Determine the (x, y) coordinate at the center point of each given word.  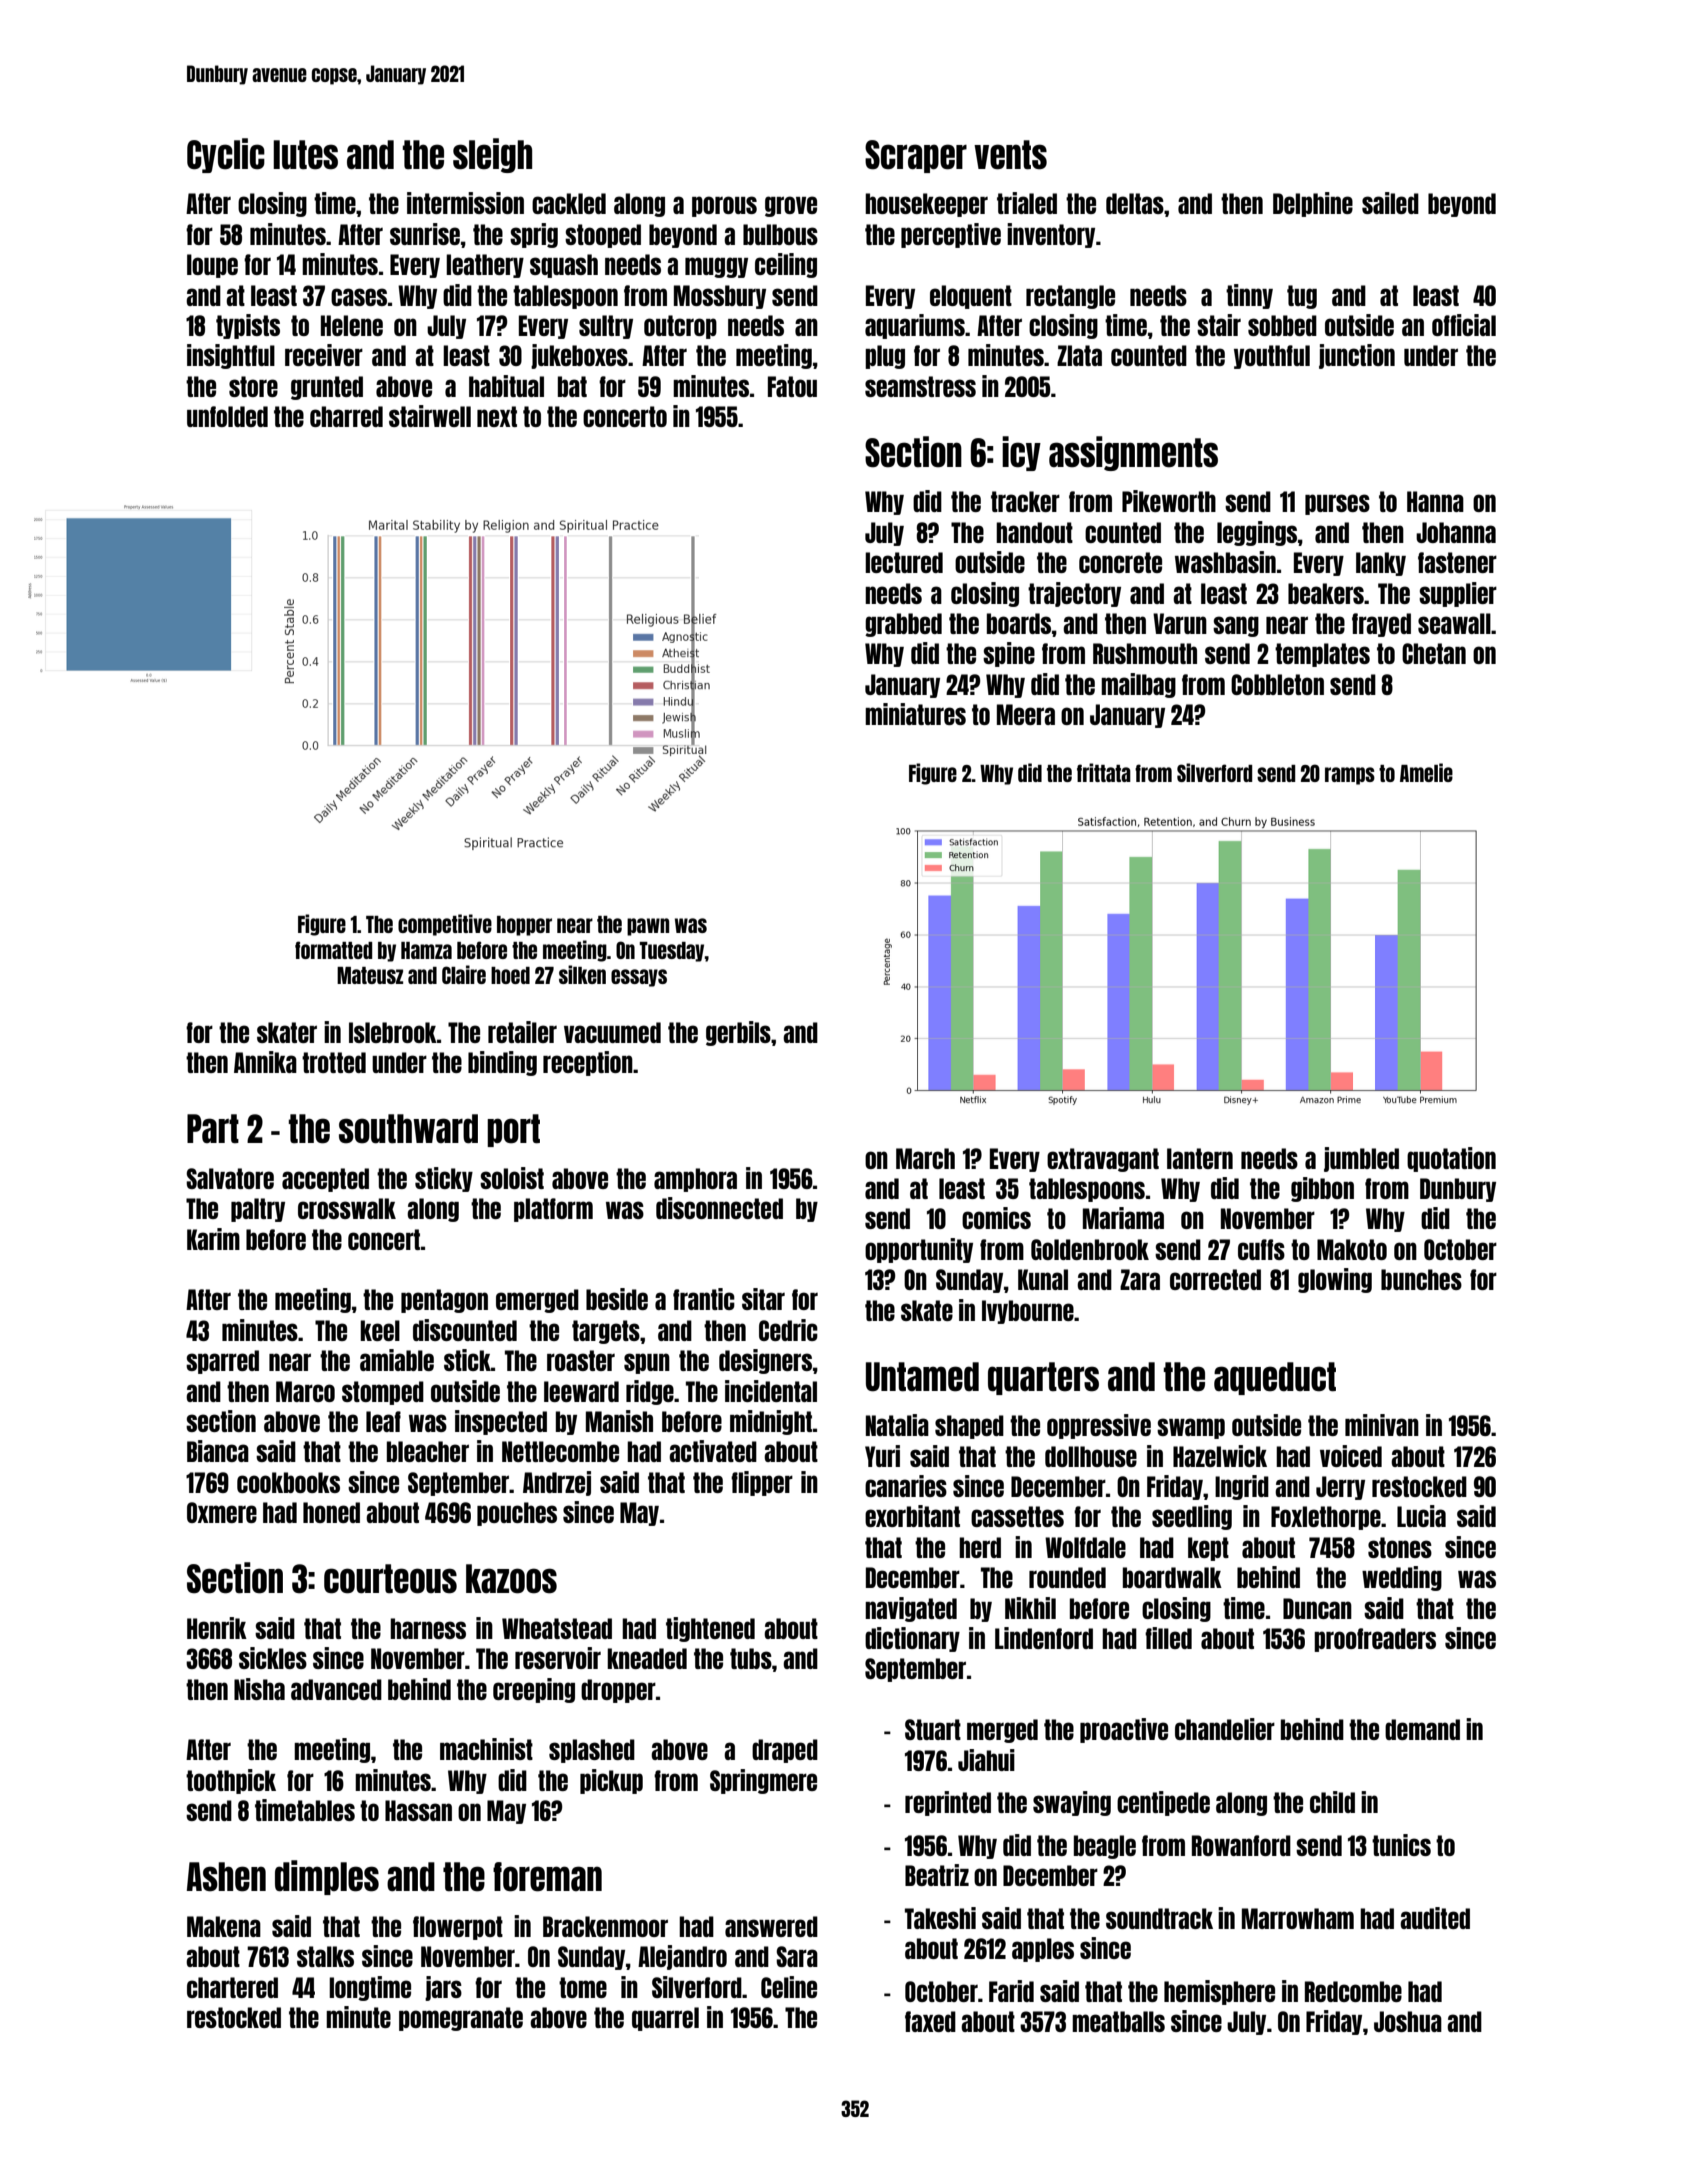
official (1464, 325)
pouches (517, 1514)
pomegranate (461, 2019)
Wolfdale (1085, 1547)
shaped (969, 1427)
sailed (1390, 203)
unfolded (227, 416)
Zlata (1079, 355)
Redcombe (1353, 1991)
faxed (930, 2021)
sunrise (425, 234)
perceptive (951, 235)
